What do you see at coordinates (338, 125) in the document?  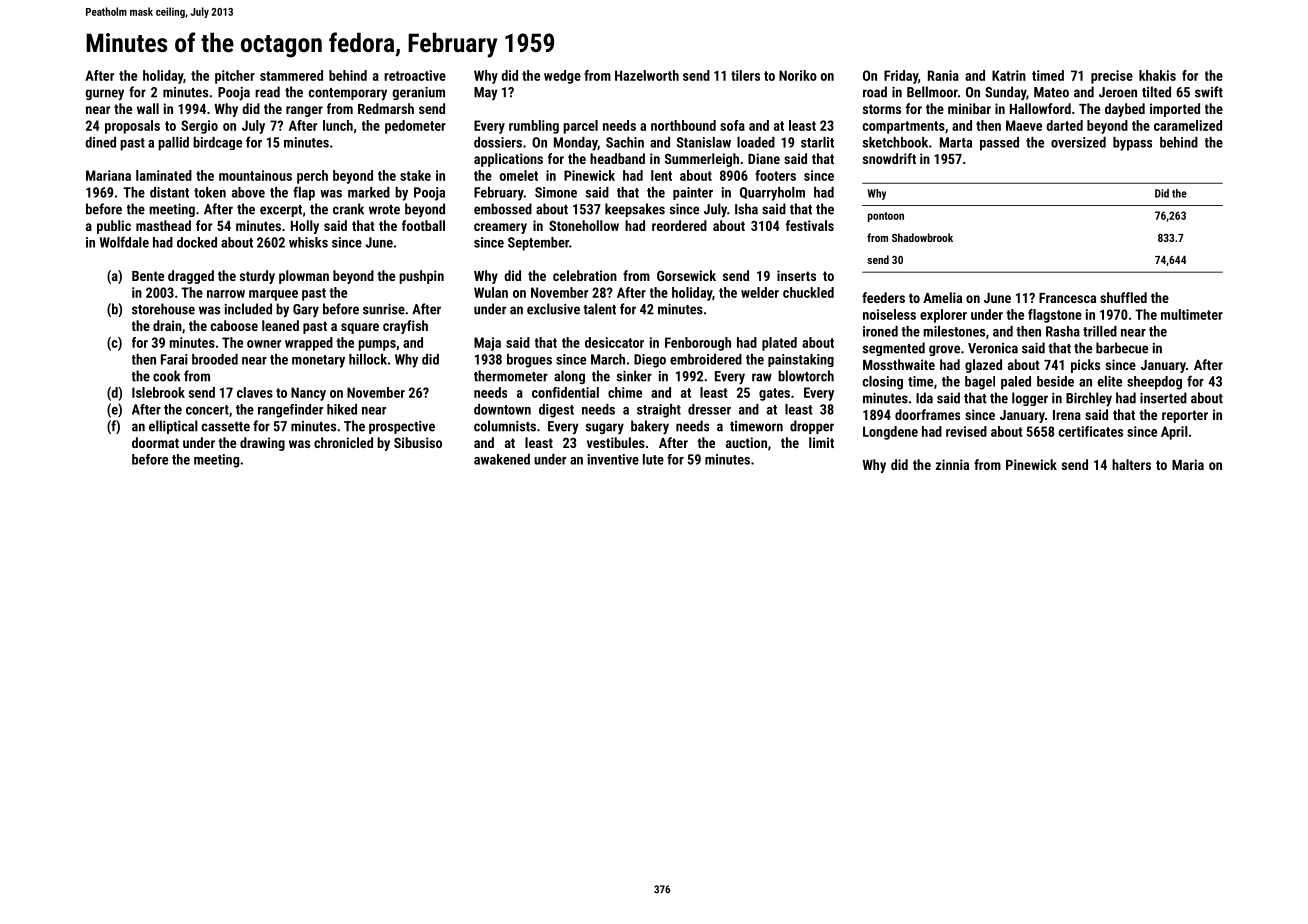 I see `lunch` at bounding box center [338, 125].
